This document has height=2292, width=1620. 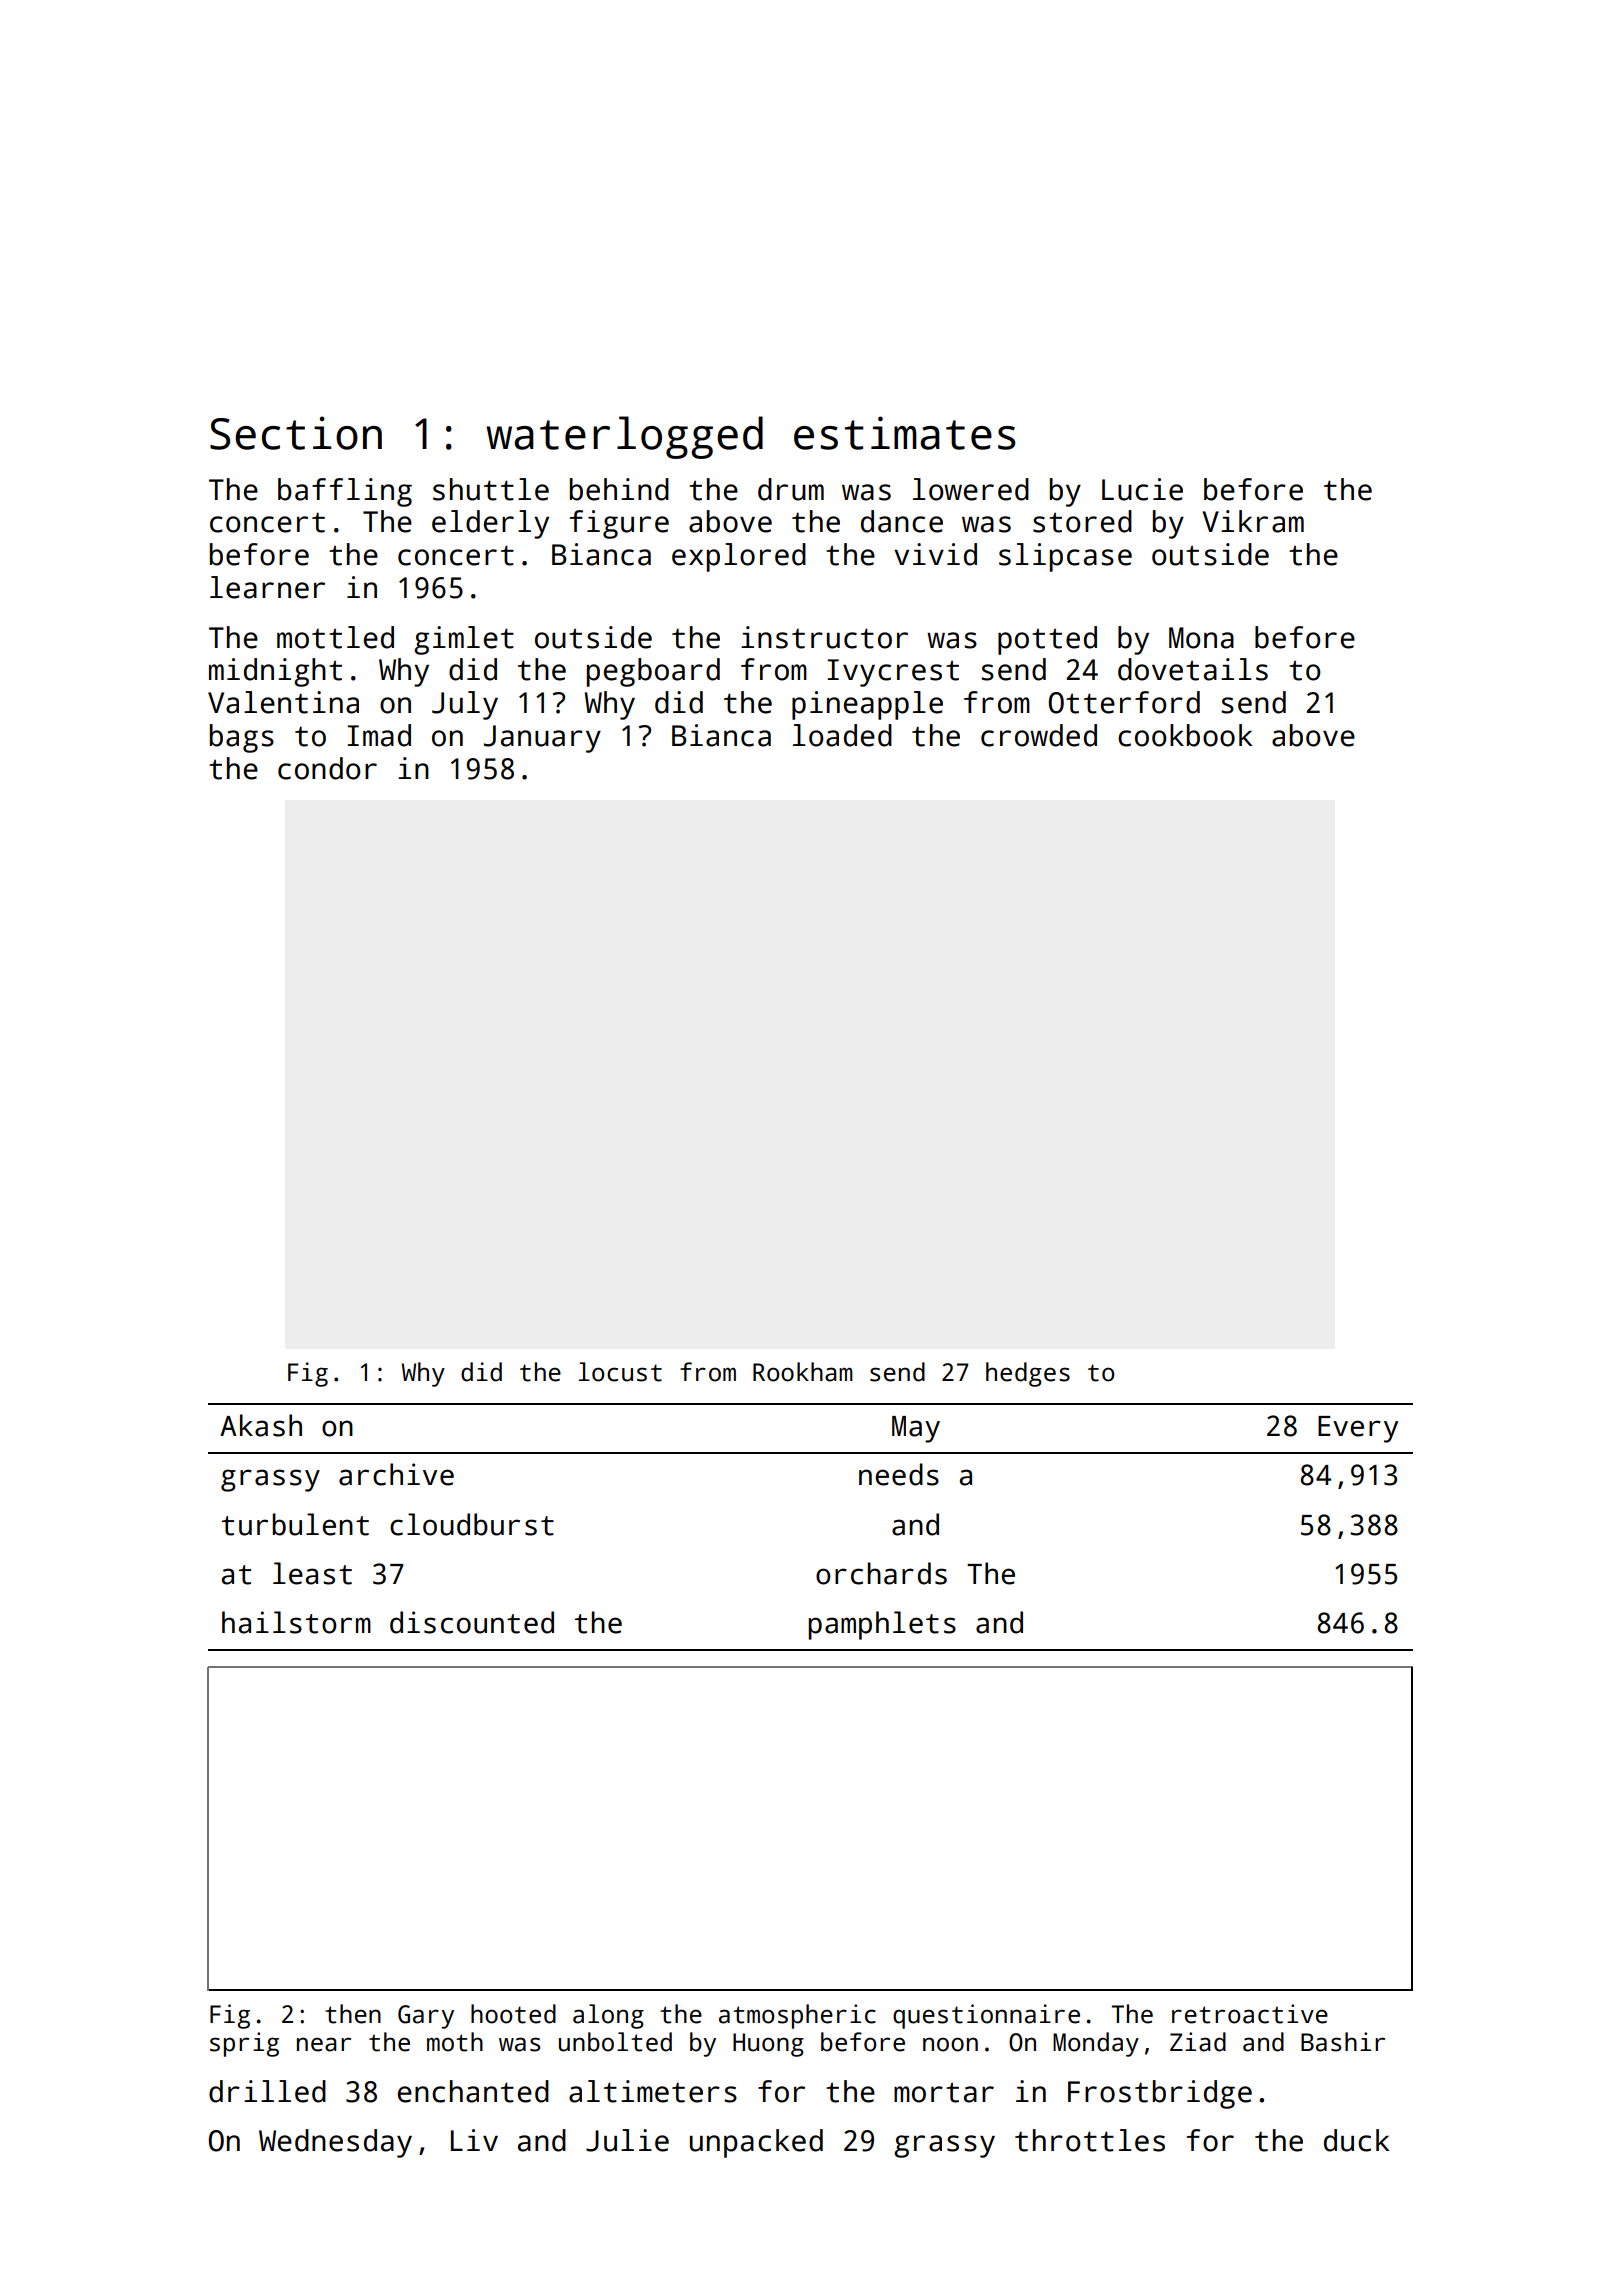 What do you see at coordinates (620, 1372) in the document?
I see `locust` at bounding box center [620, 1372].
